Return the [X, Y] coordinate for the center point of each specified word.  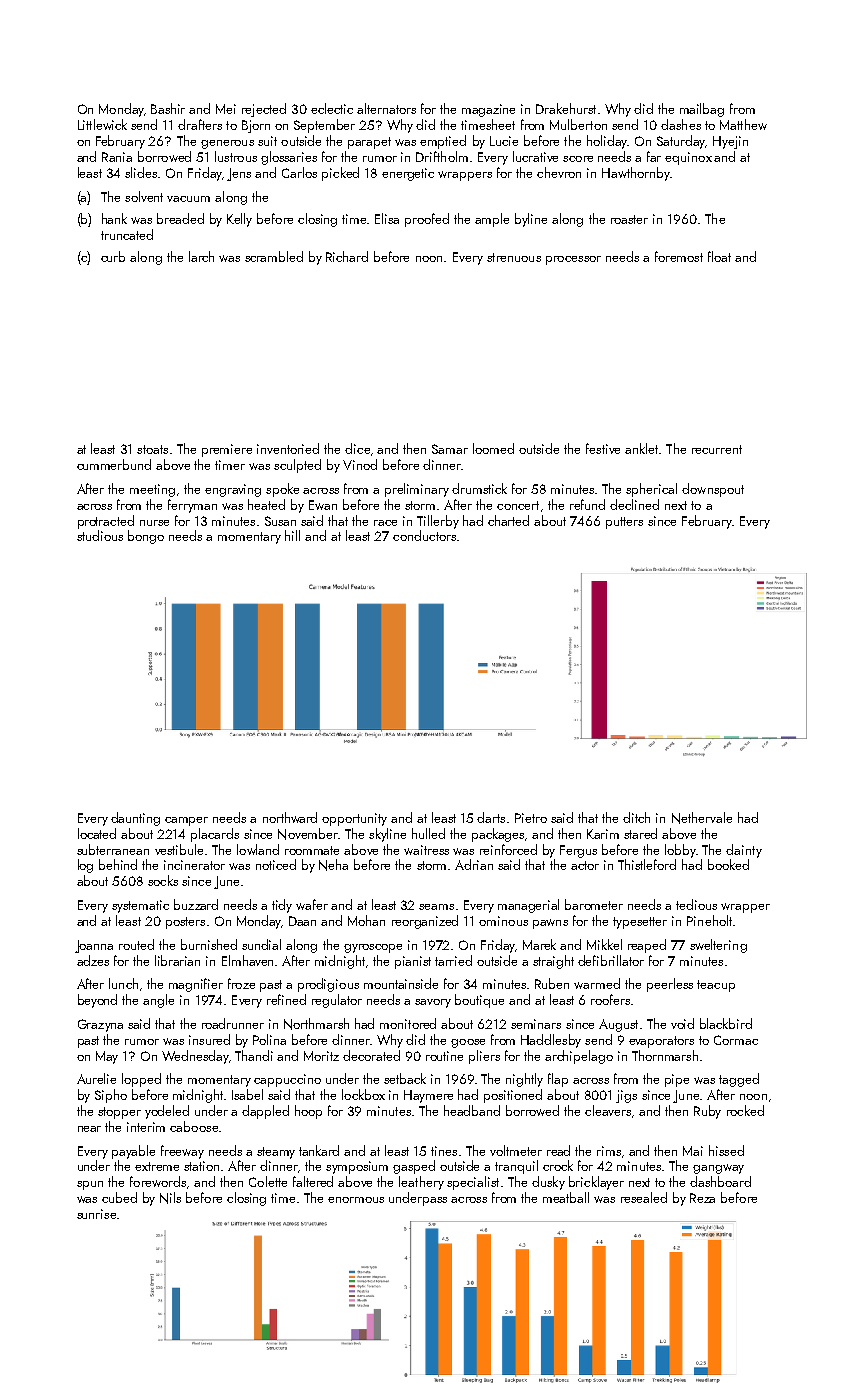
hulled [428, 833]
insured [209, 1039]
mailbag [702, 110]
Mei [226, 109]
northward [290, 817]
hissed [726, 1150]
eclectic [332, 108]
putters [624, 523]
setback [405, 1078]
